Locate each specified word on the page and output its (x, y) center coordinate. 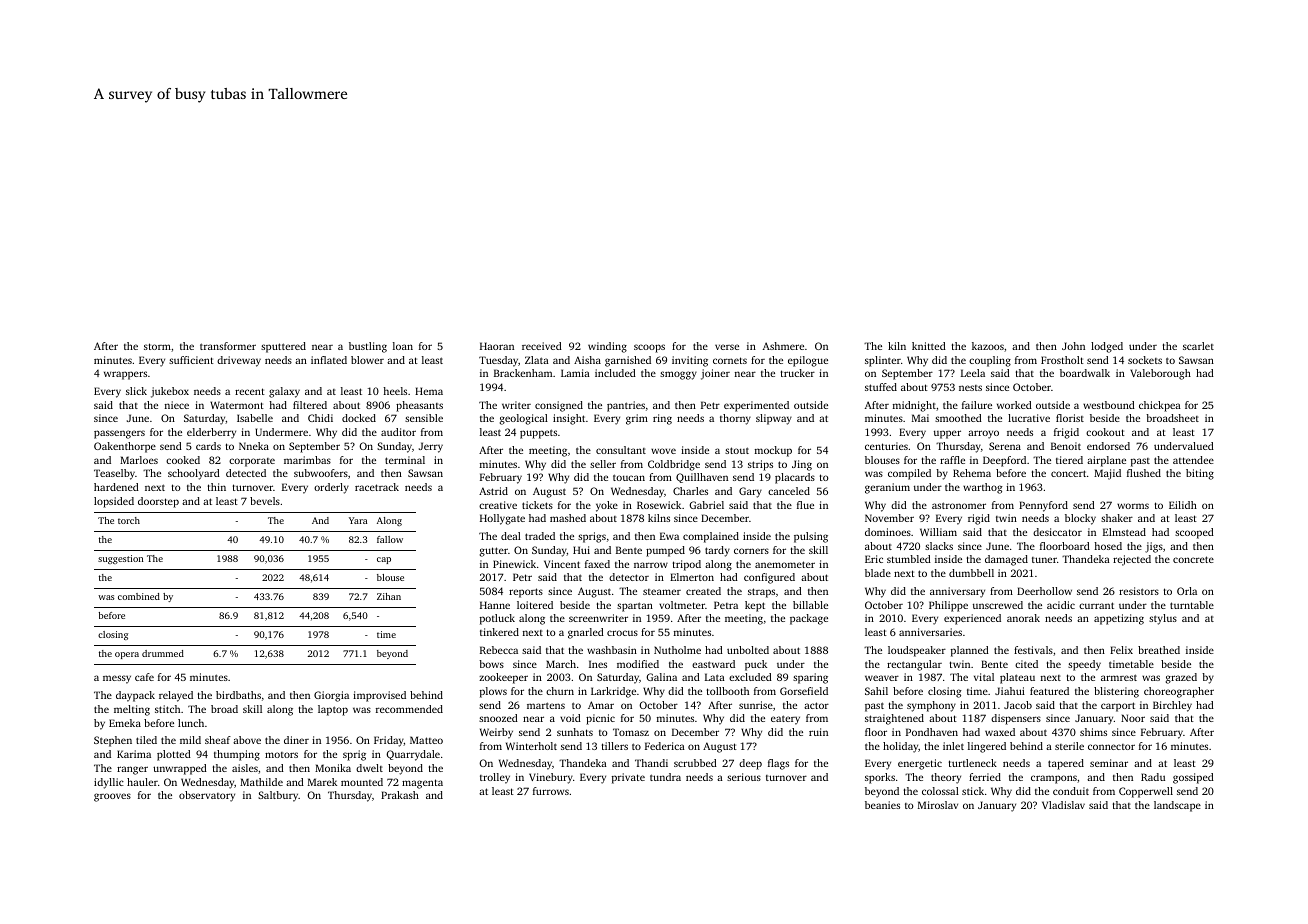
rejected (1132, 560)
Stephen (113, 741)
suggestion (120, 559)
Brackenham (523, 373)
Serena (1005, 446)
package (809, 619)
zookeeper (503, 678)
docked (359, 418)
